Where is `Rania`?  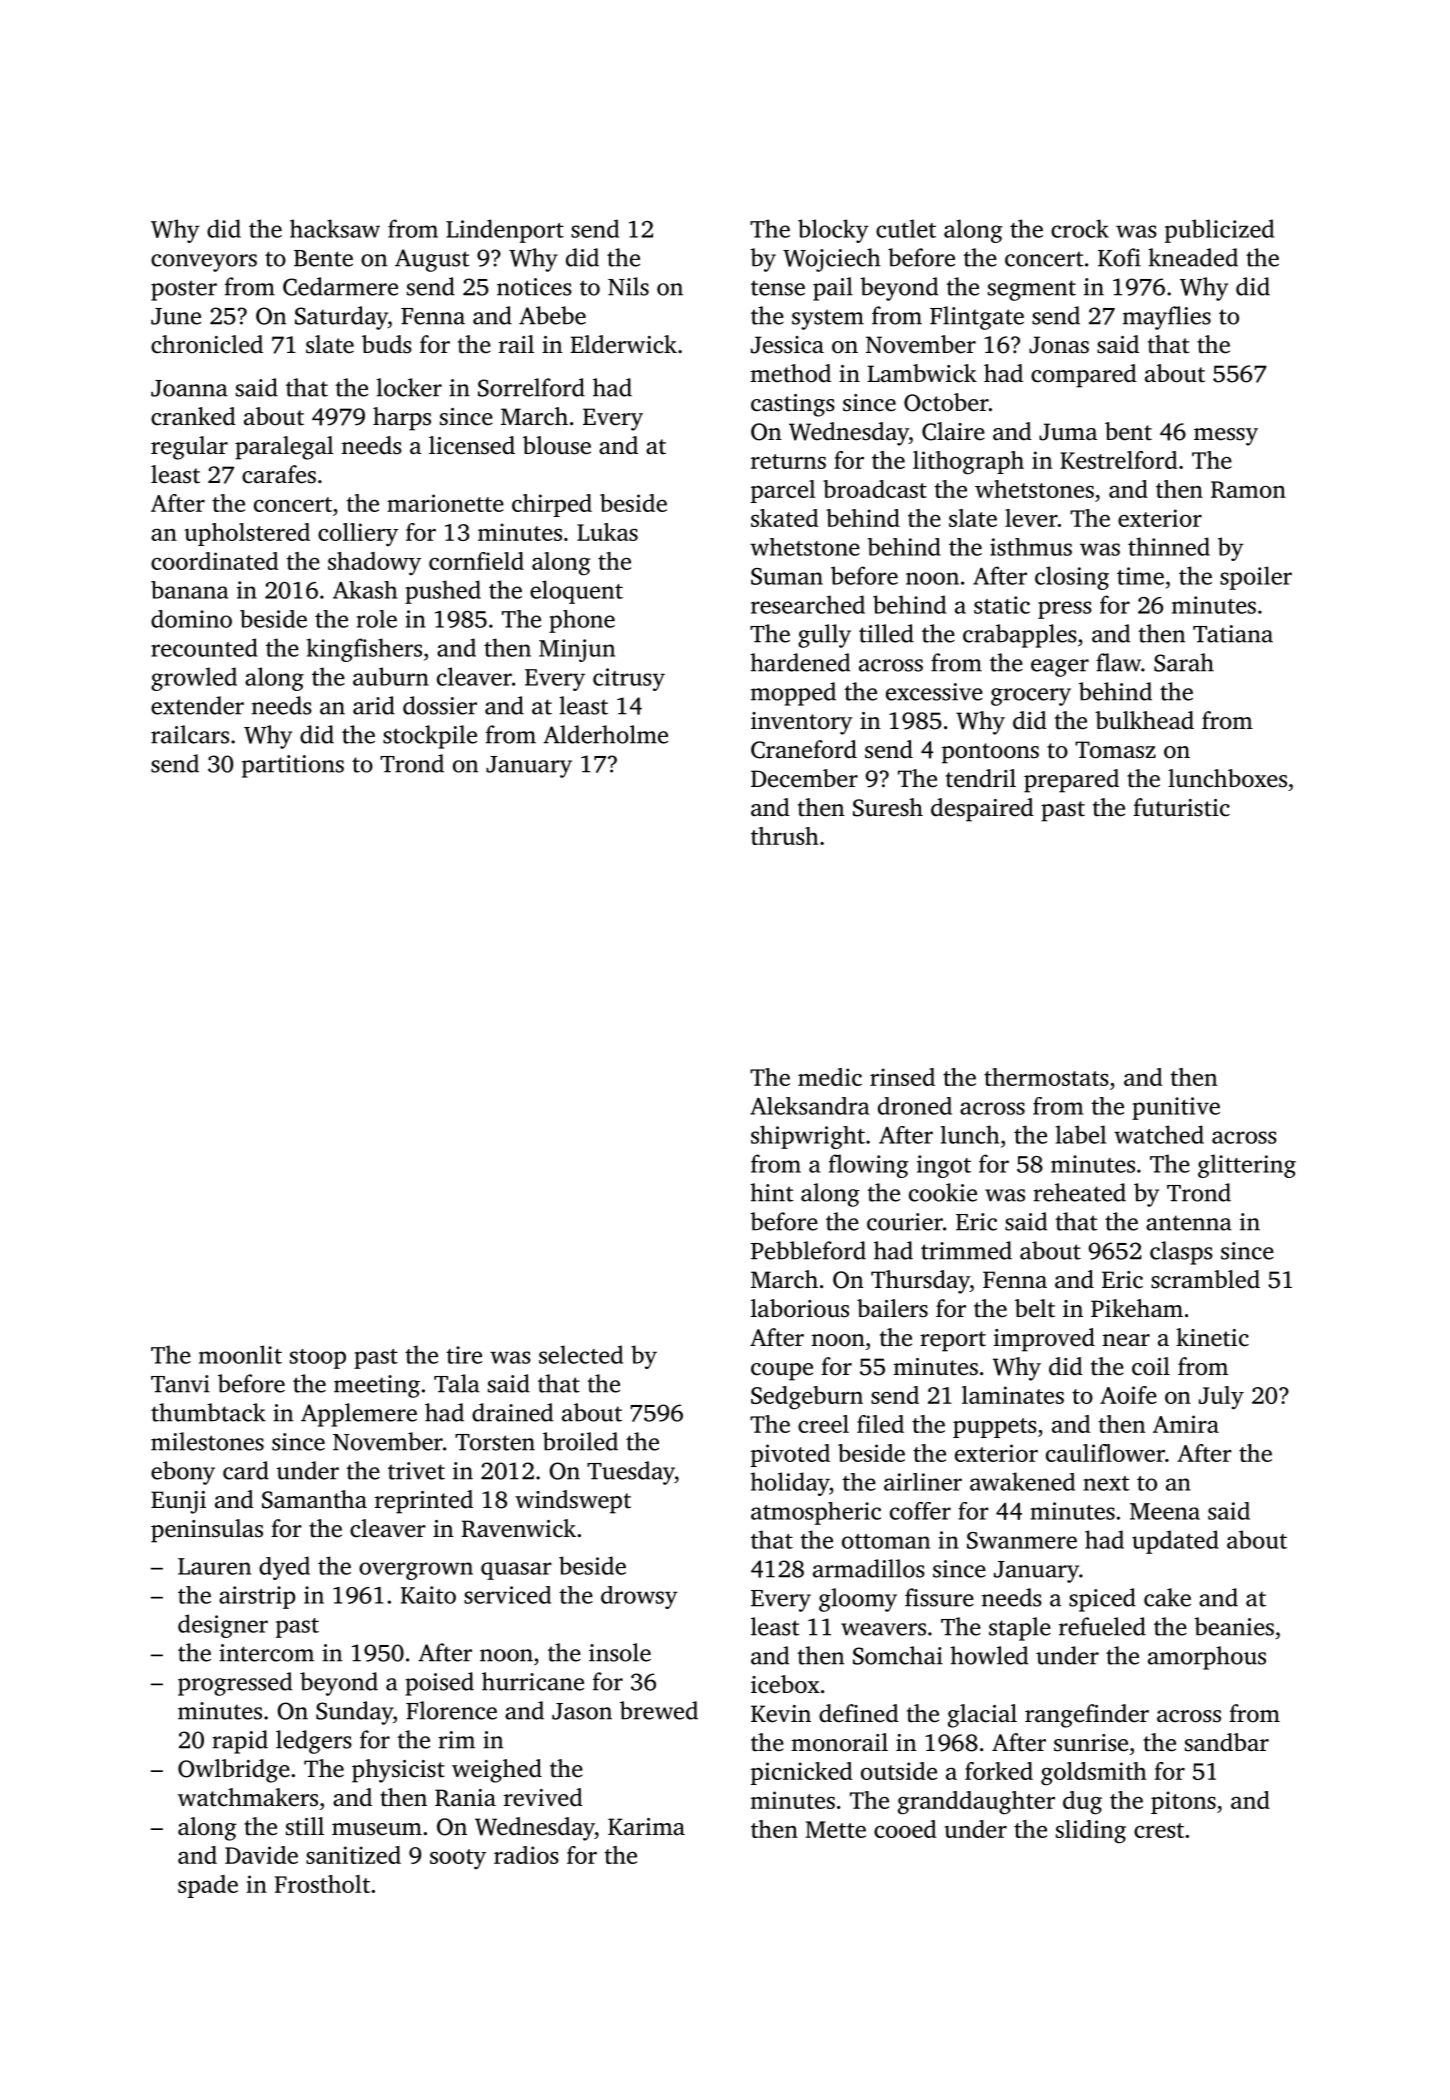
Rania is located at coordinates (465, 1798).
